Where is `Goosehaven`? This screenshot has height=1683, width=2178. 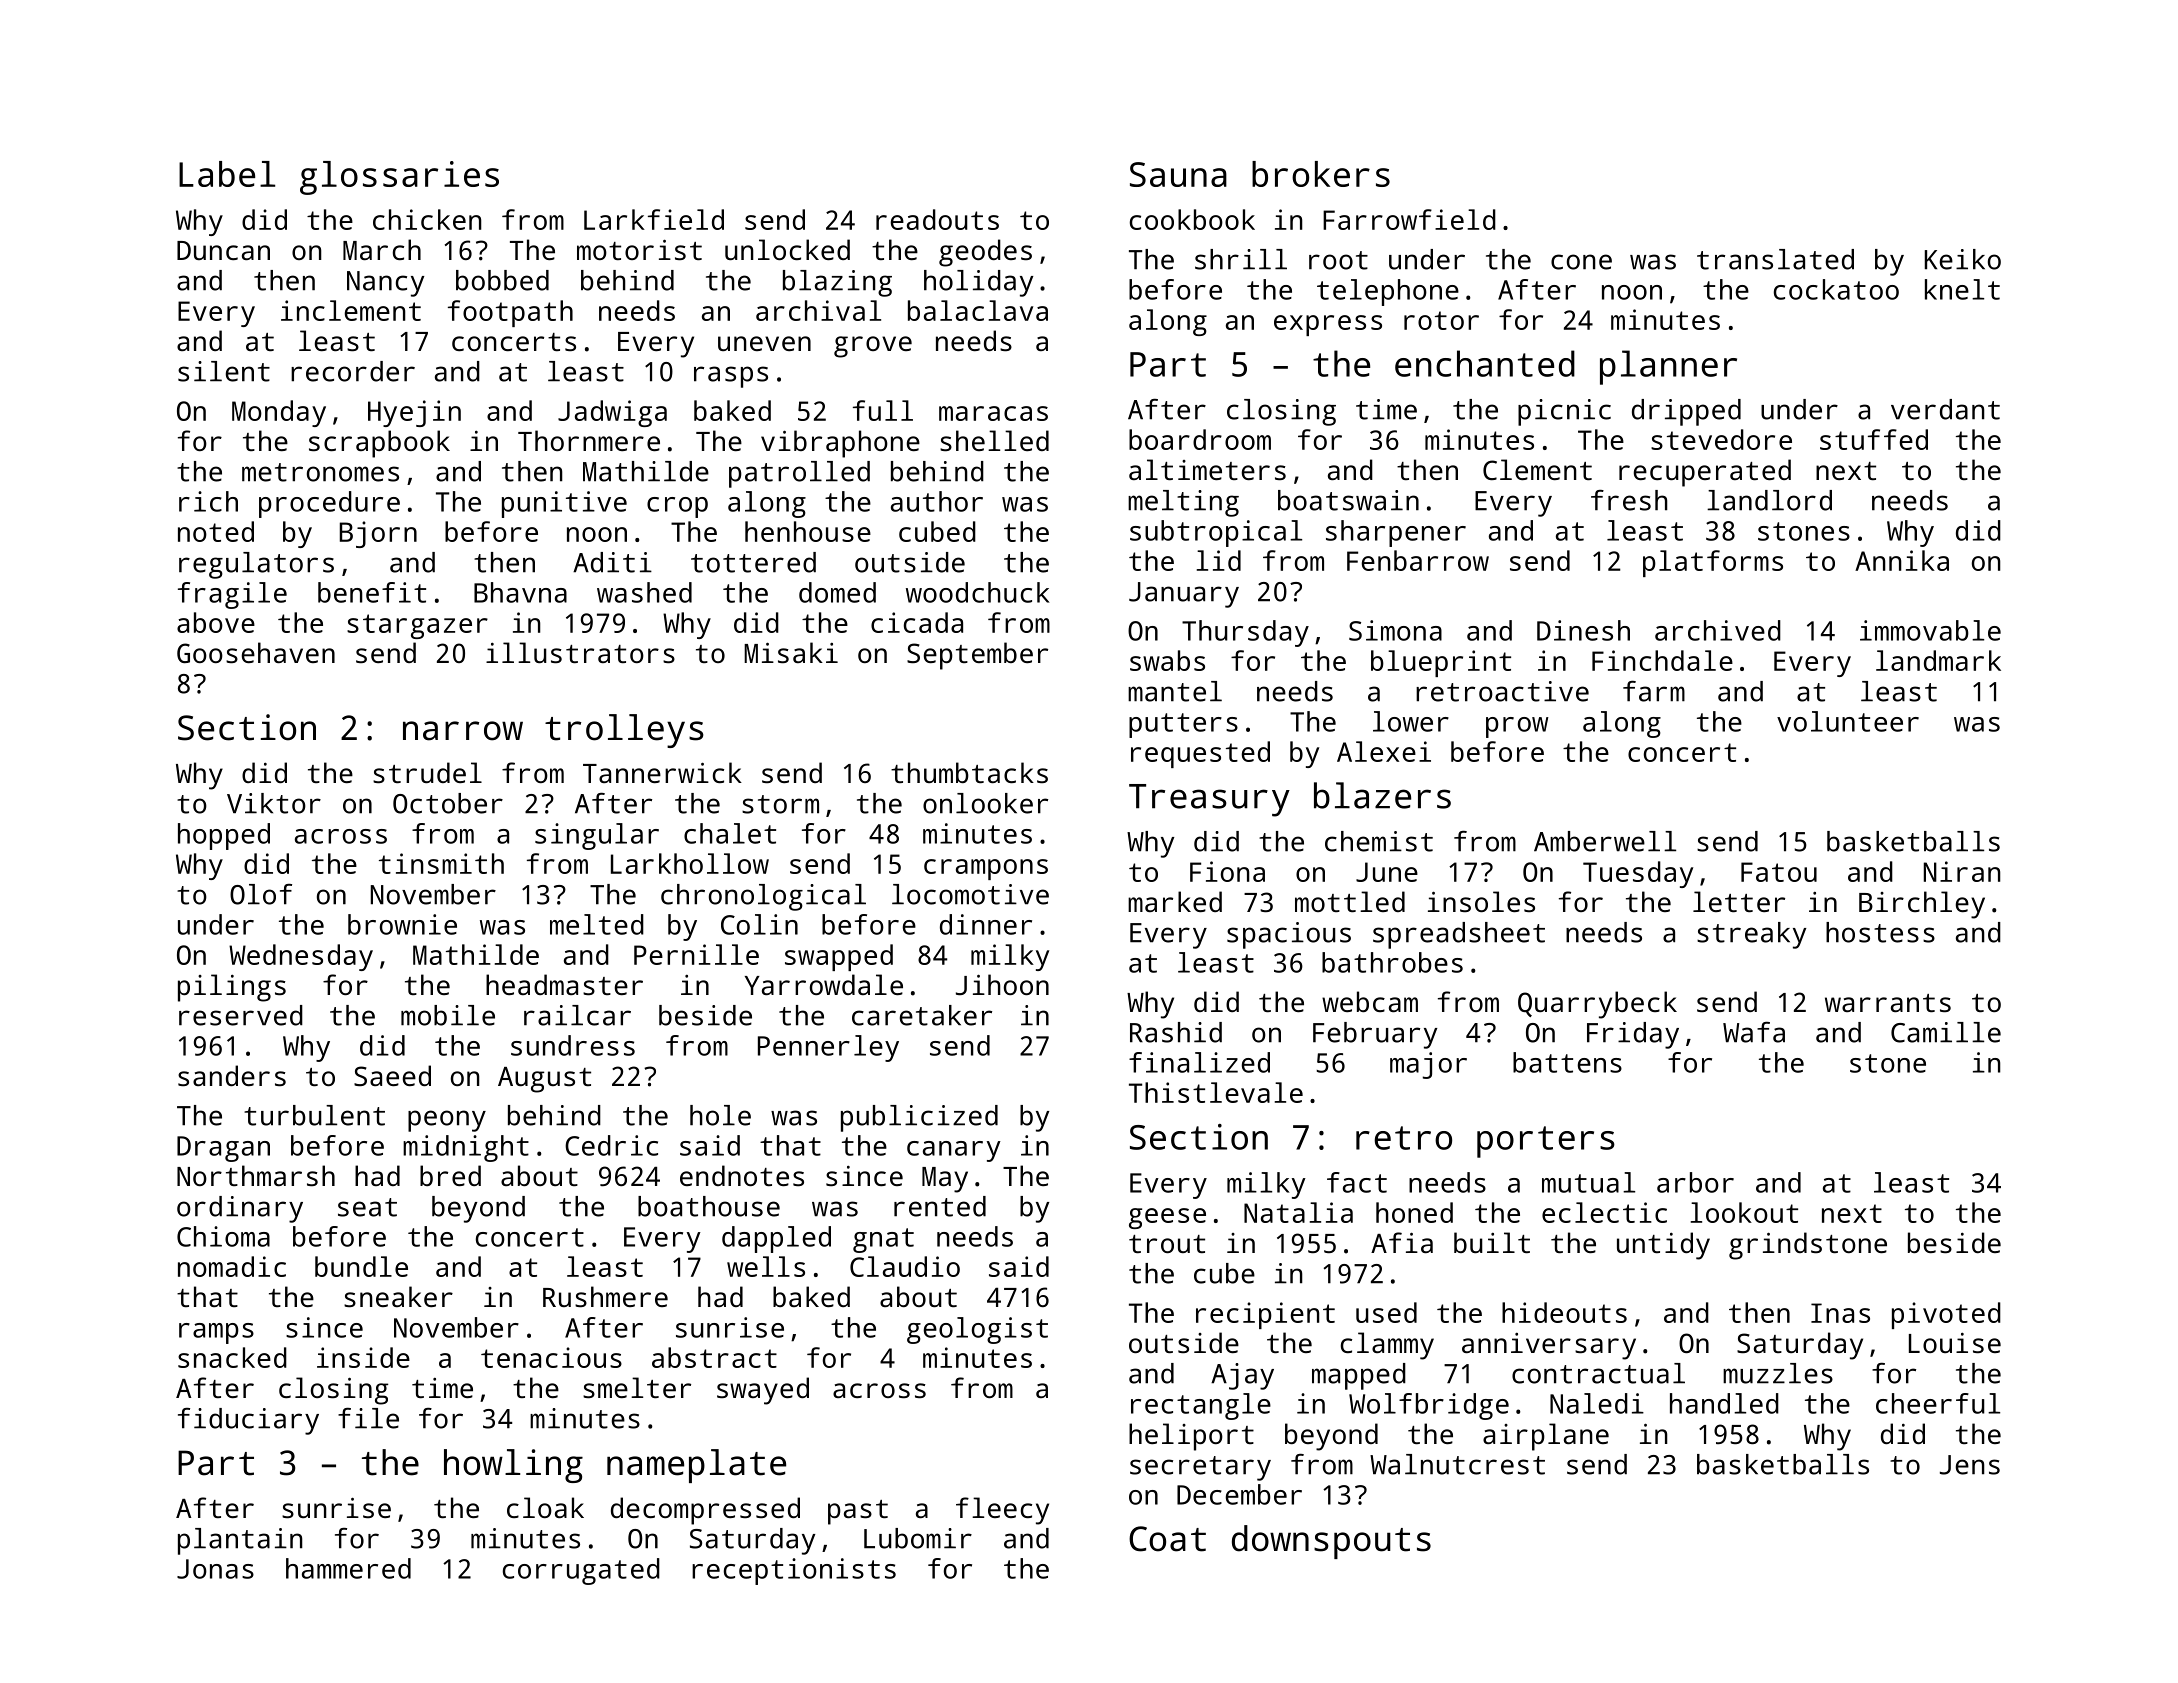
Goosehaven is located at coordinates (256, 653).
